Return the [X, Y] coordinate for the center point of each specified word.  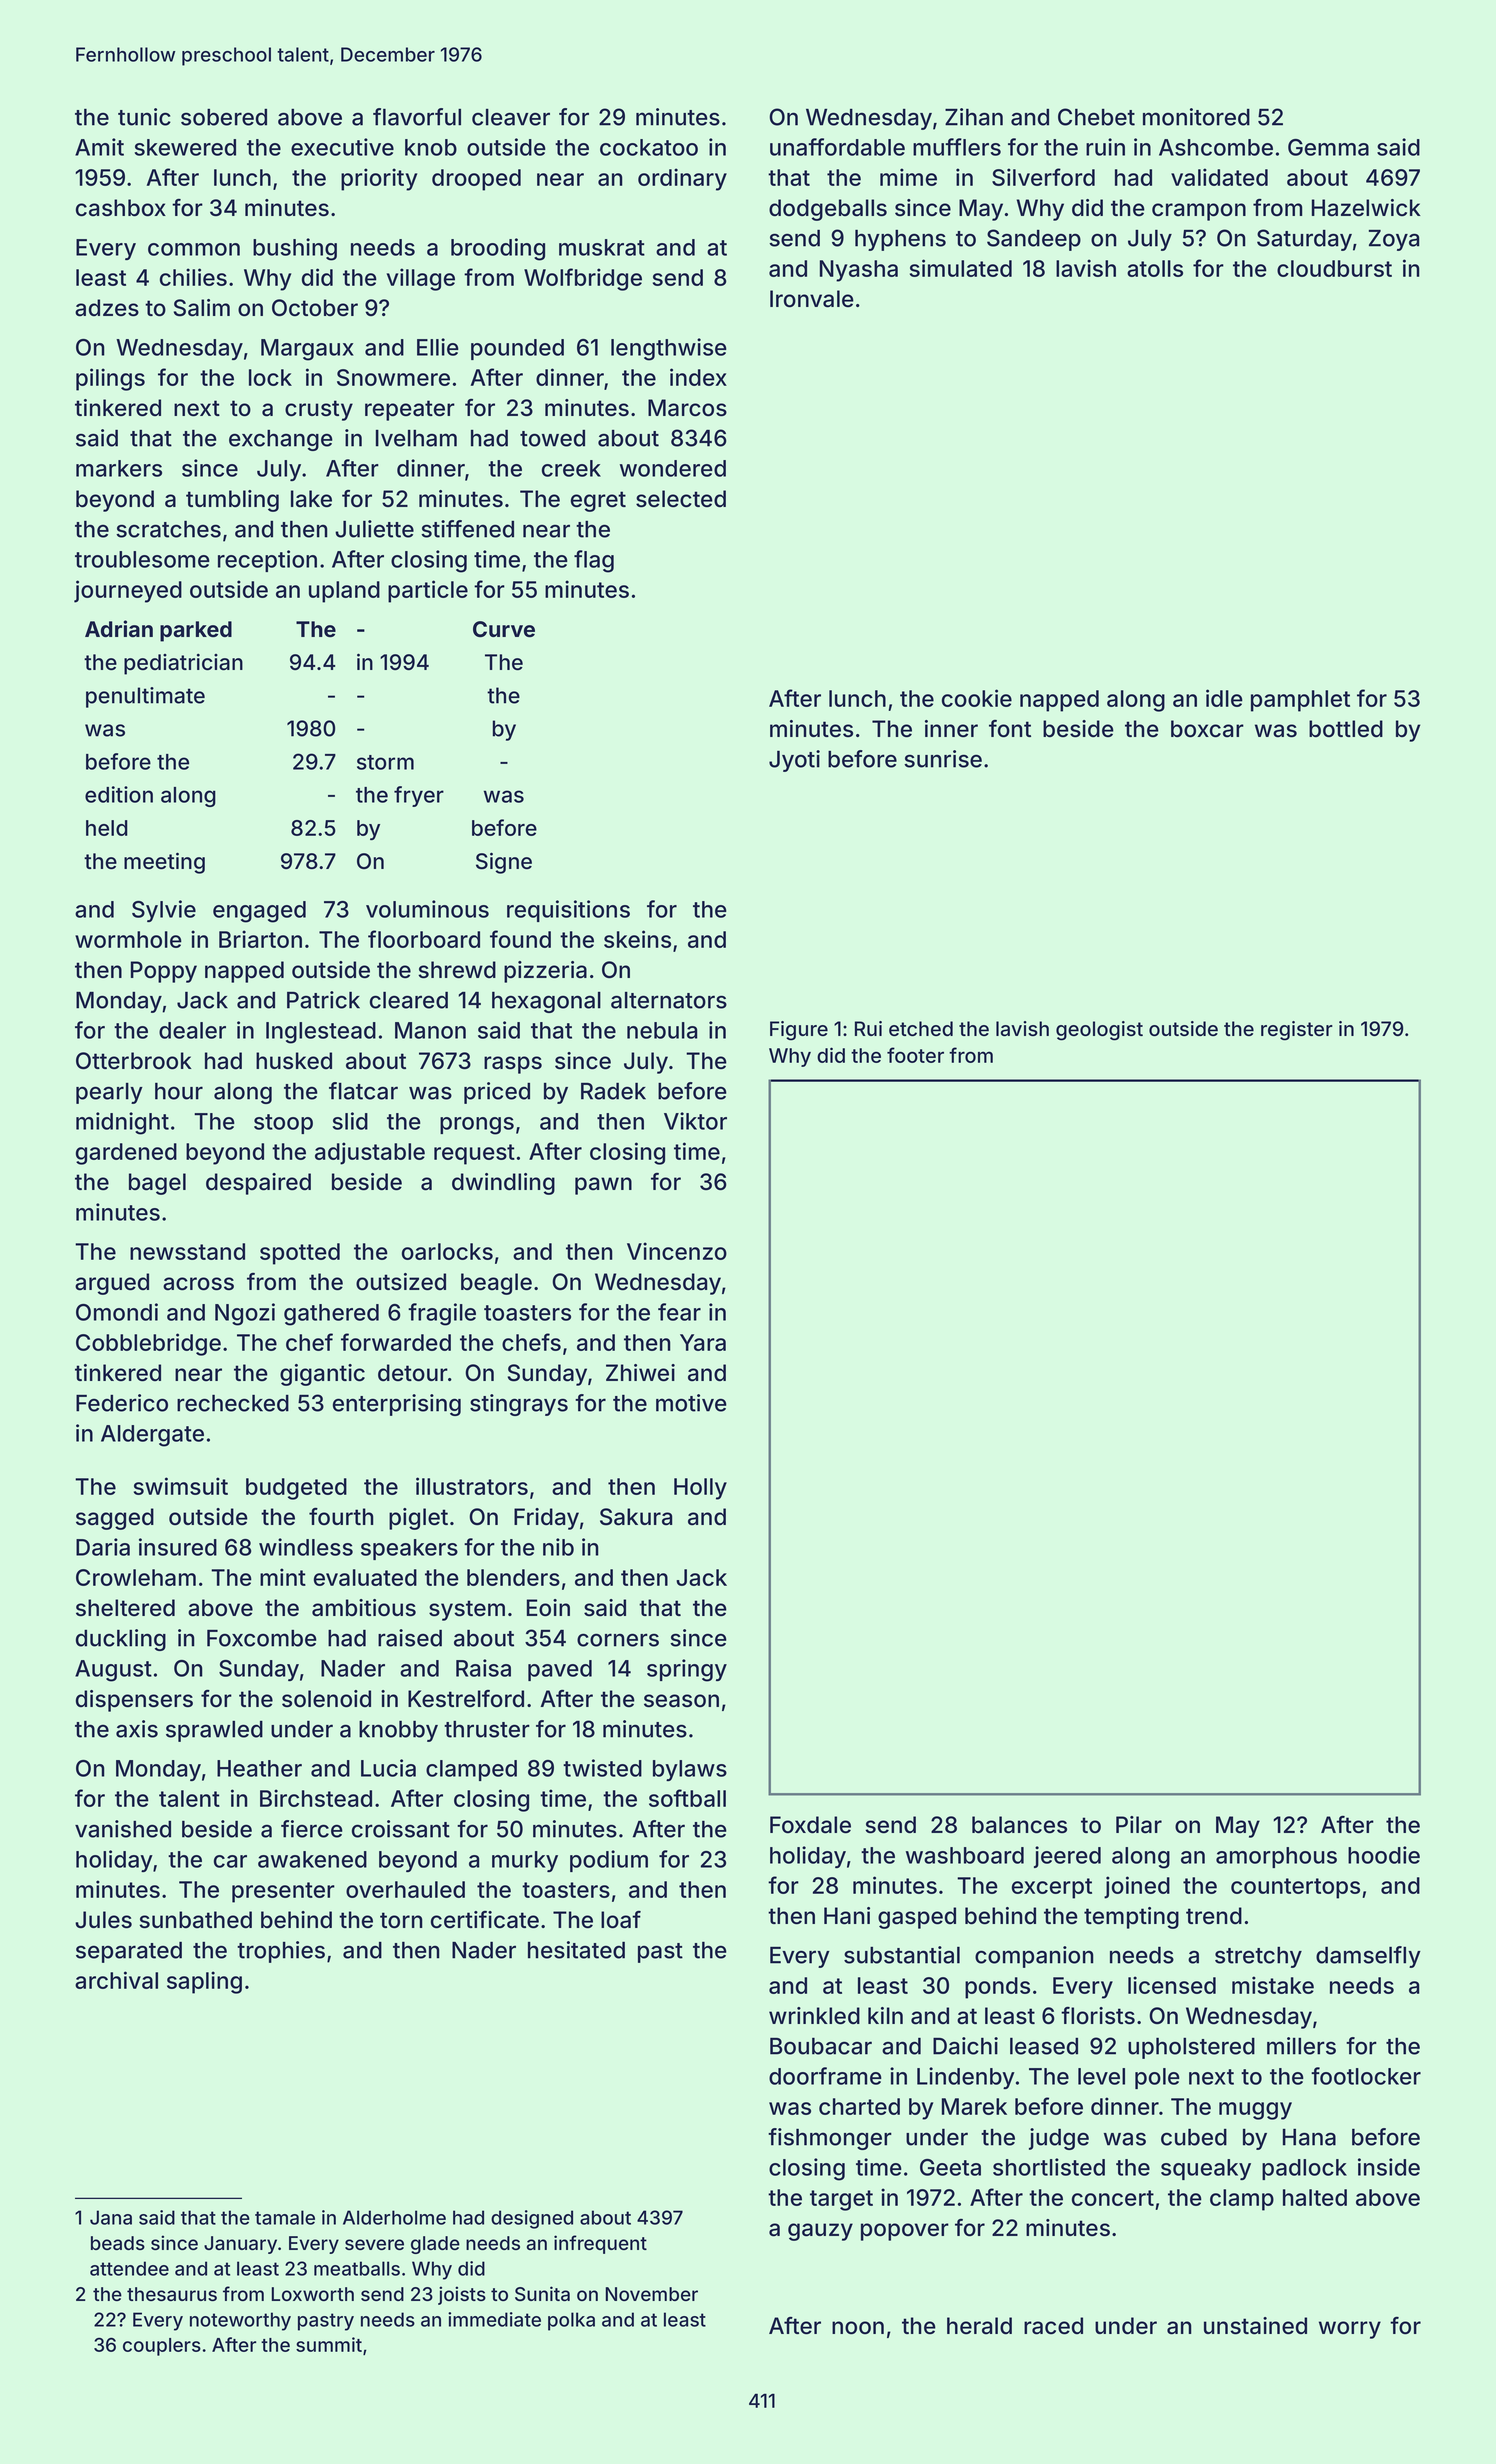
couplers [162, 2347]
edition [119, 794]
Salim [202, 308]
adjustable [370, 1153]
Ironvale [812, 299]
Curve [504, 629]
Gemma [1328, 147]
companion [1034, 1957]
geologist [1099, 1031]
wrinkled [814, 2016]
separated [129, 1952]
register [1297, 1031]
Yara [703, 1342]
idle [1224, 698]
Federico [122, 1403]
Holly [700, 1489]
